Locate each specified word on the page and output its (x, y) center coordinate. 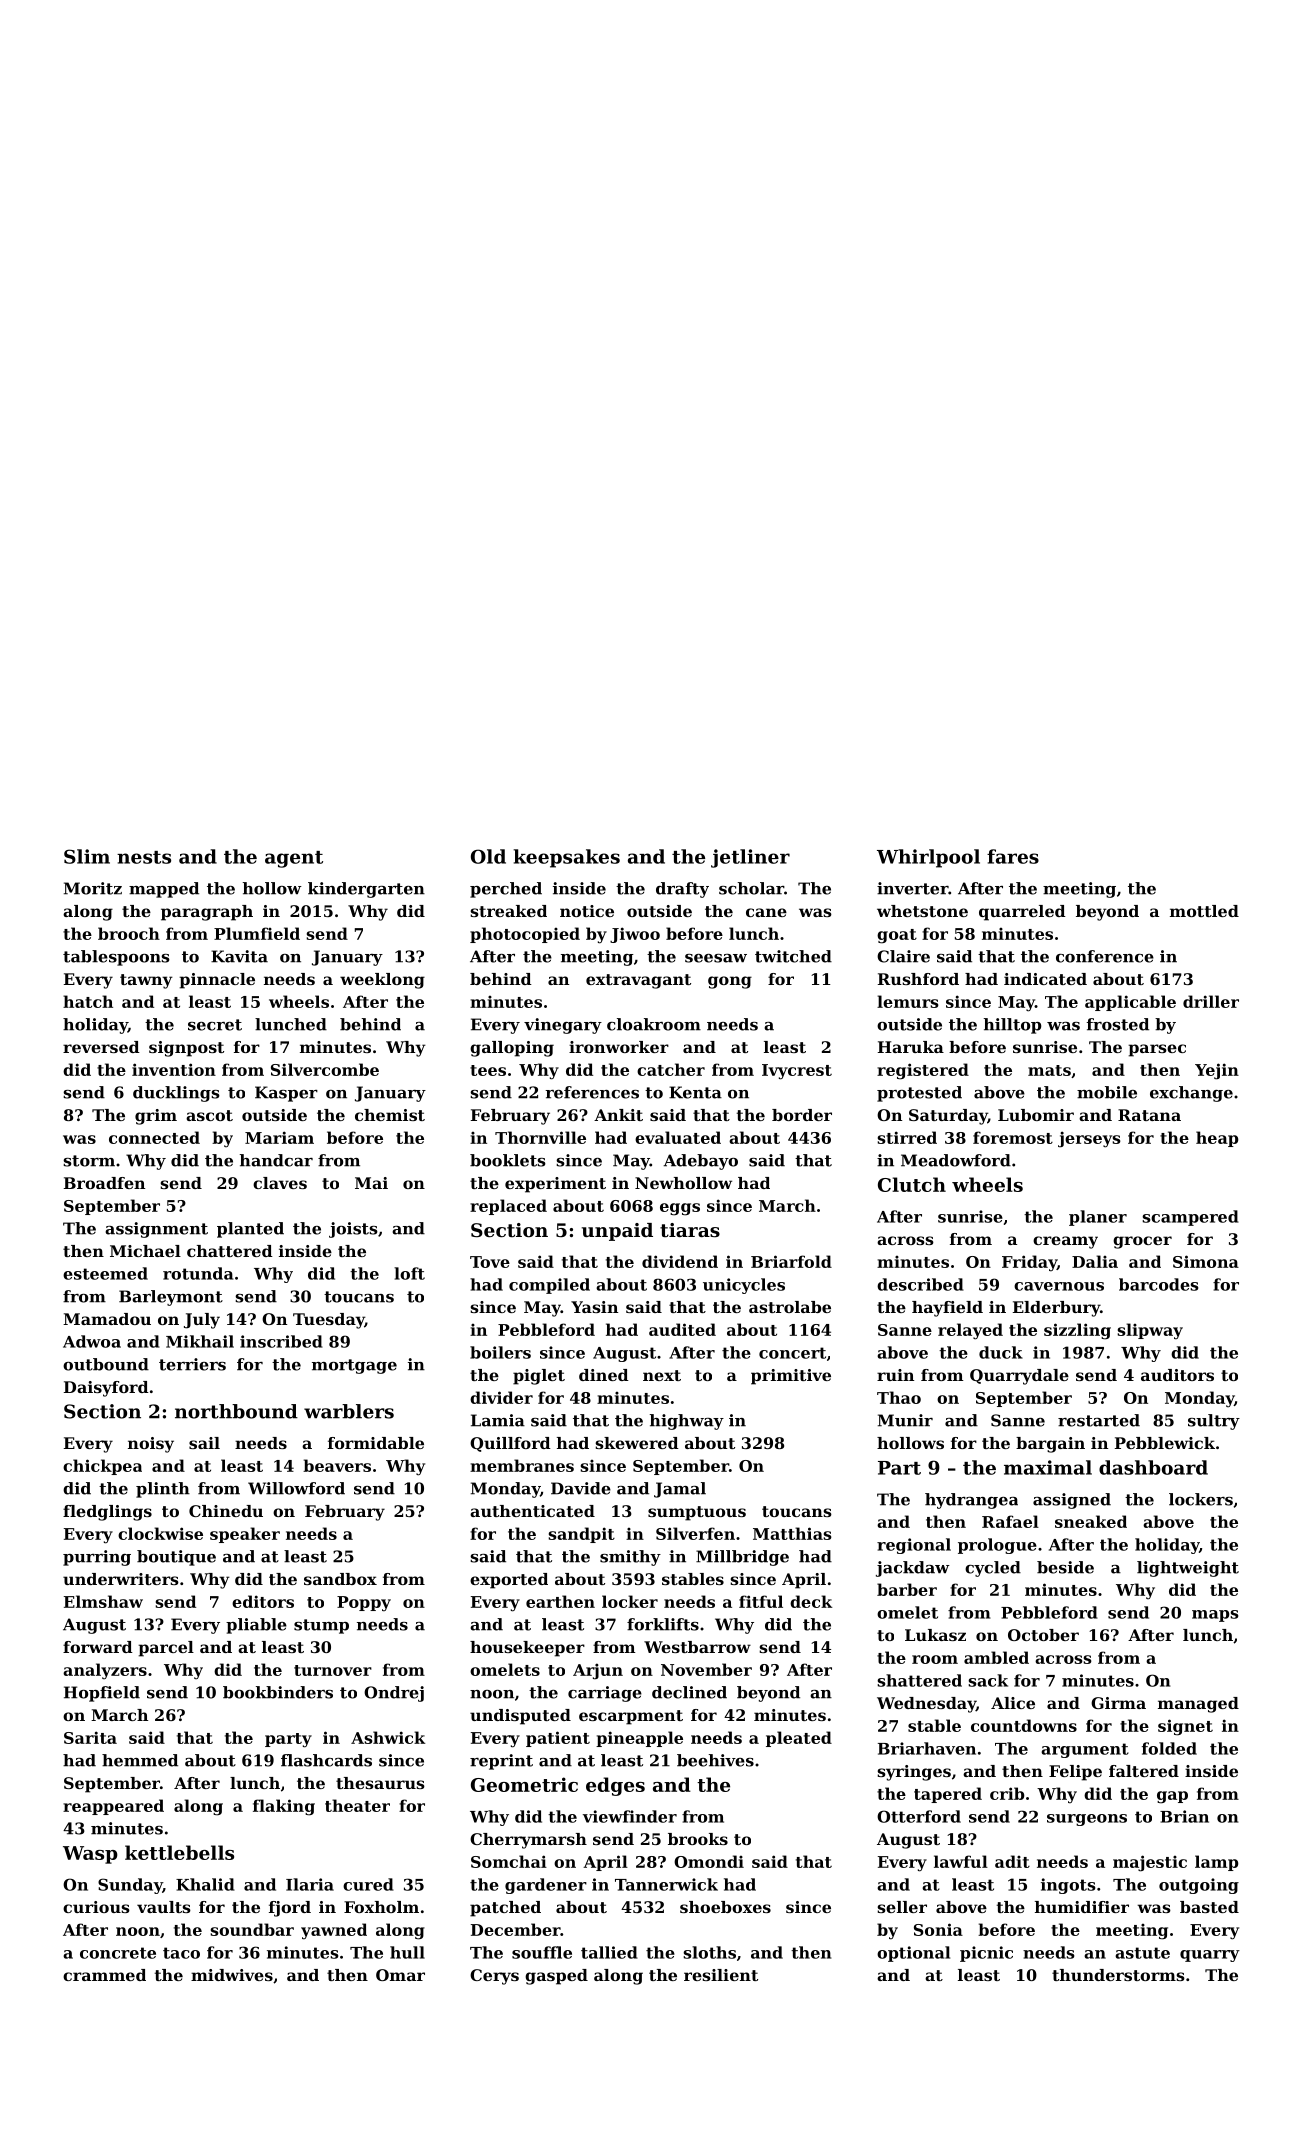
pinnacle (217, 981)
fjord (290, 1909)
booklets (508, 1160)
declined (689, 1692)
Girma (1118, 1703)
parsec (1157, 1050)
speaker (245, 1535)
